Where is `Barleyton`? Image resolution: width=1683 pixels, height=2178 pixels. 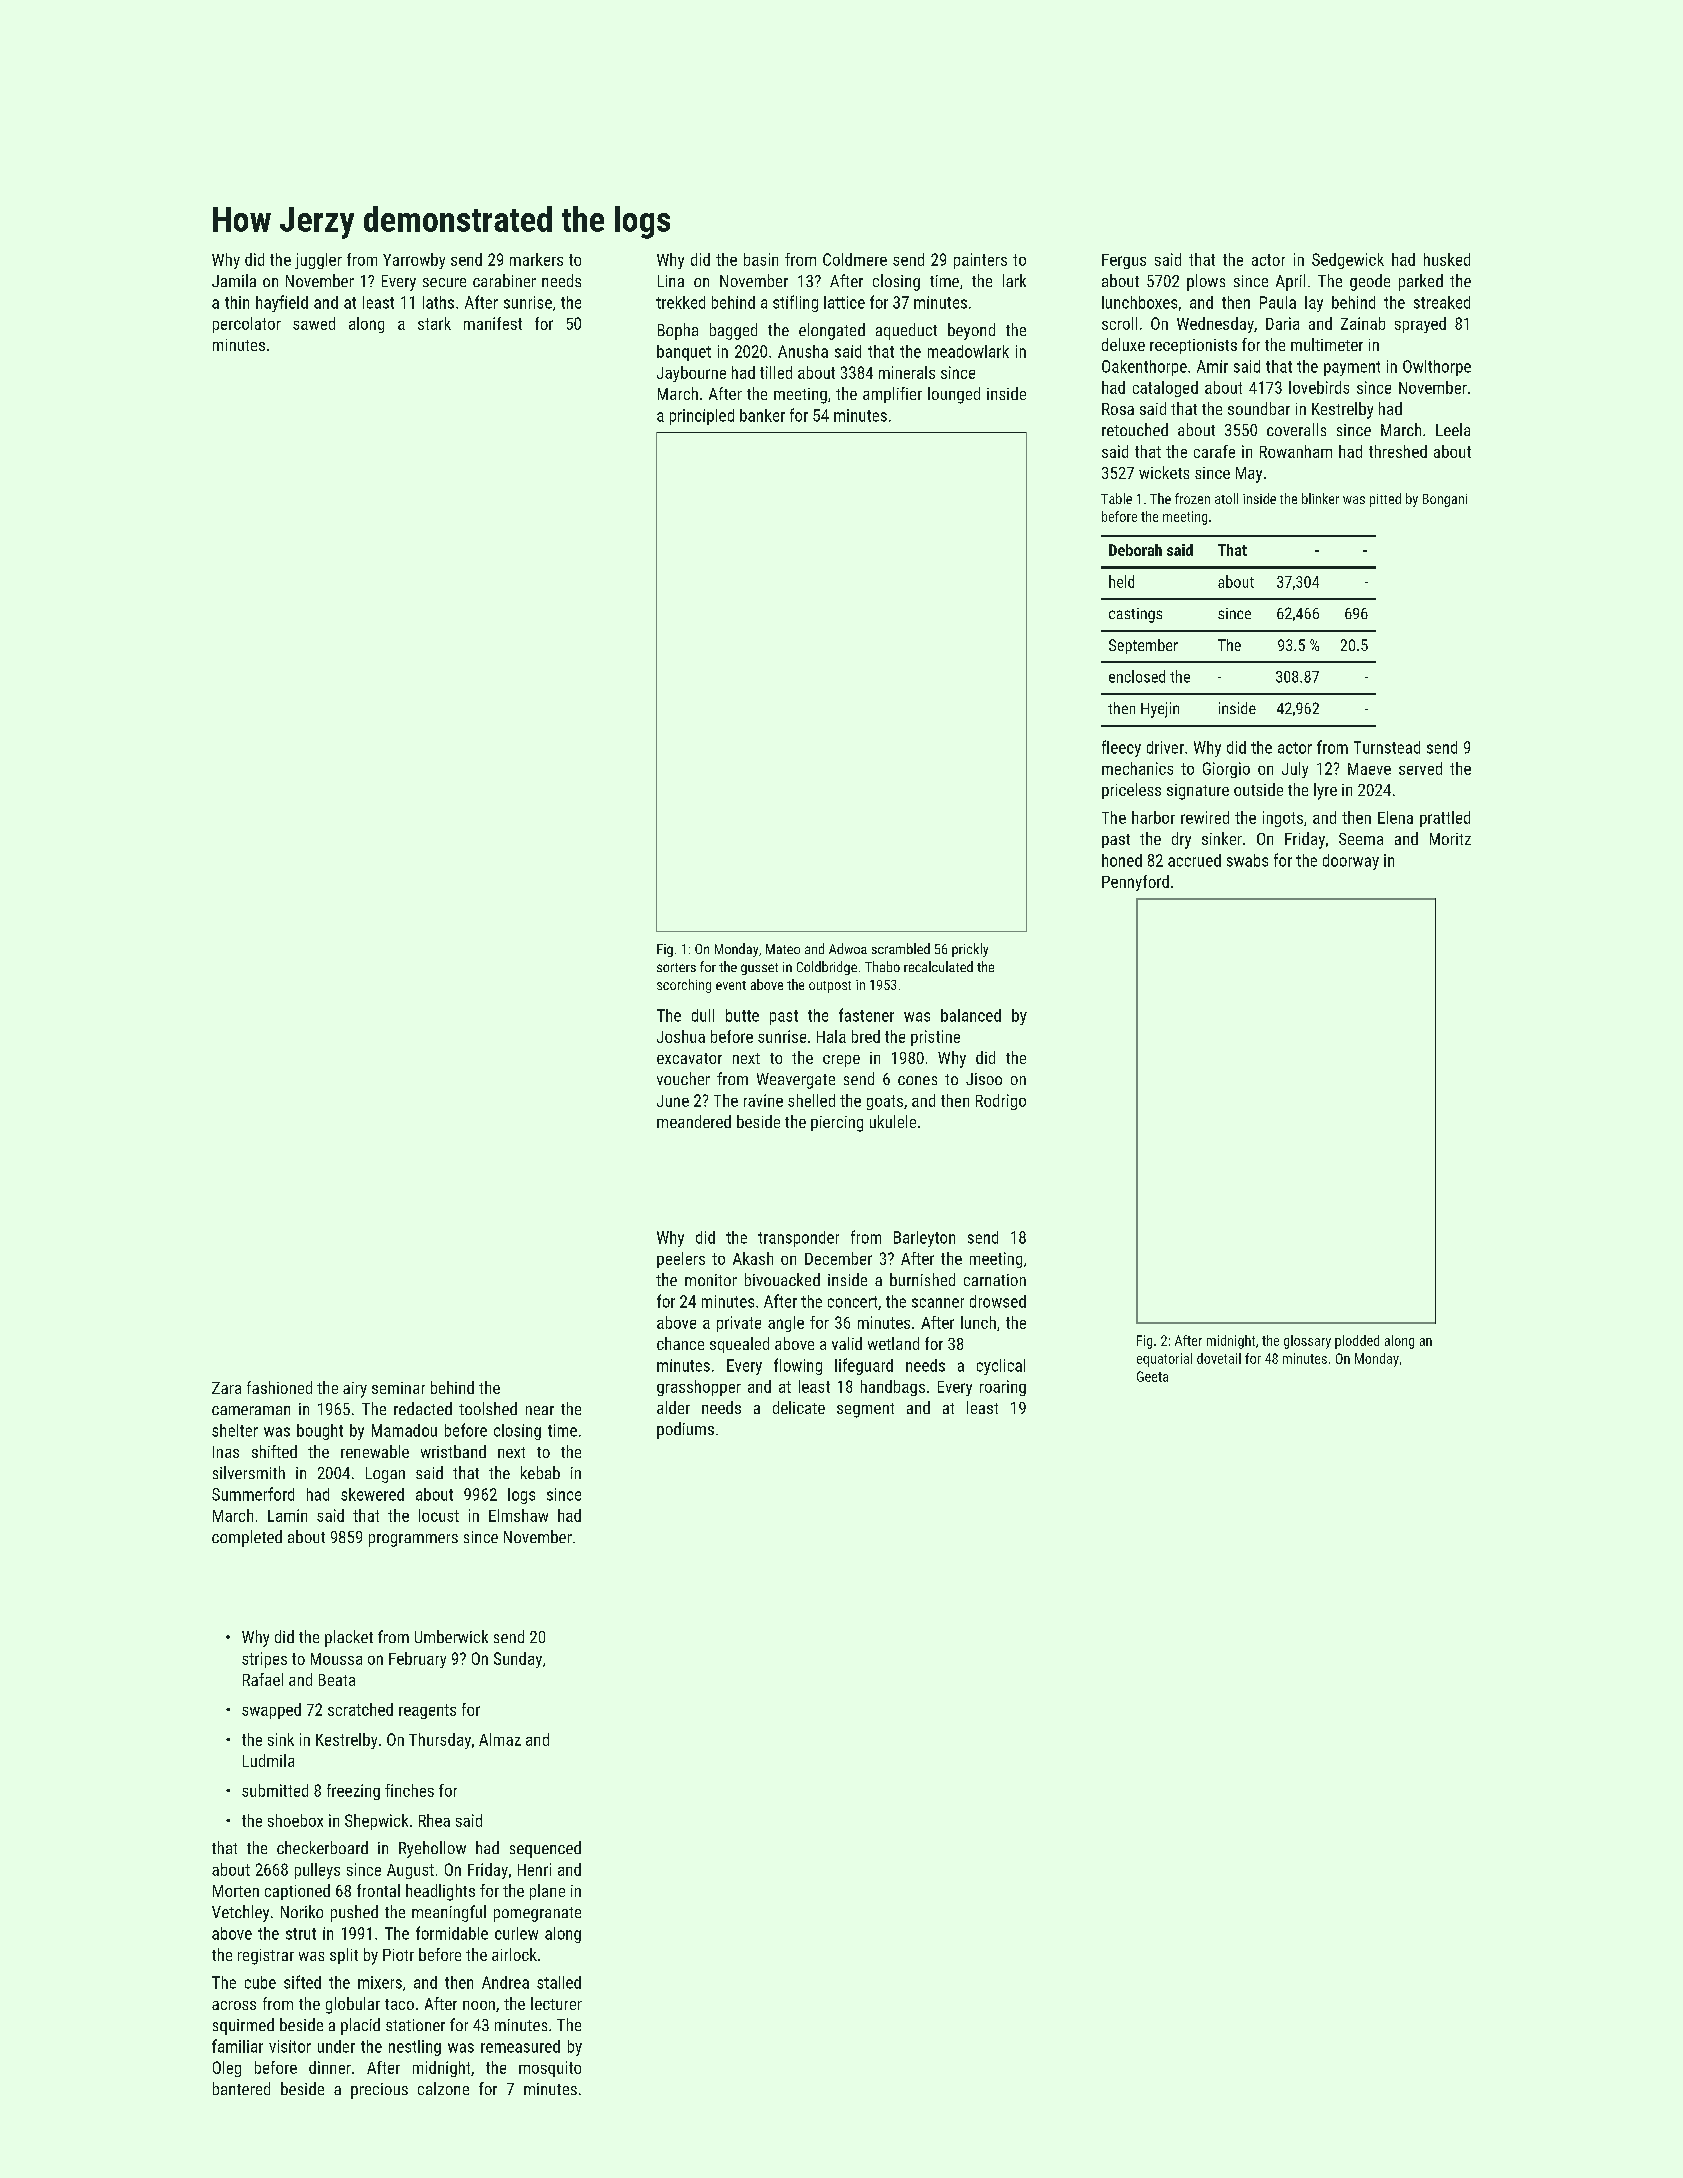
Barleyton is located at coordinates (924, 1239).
